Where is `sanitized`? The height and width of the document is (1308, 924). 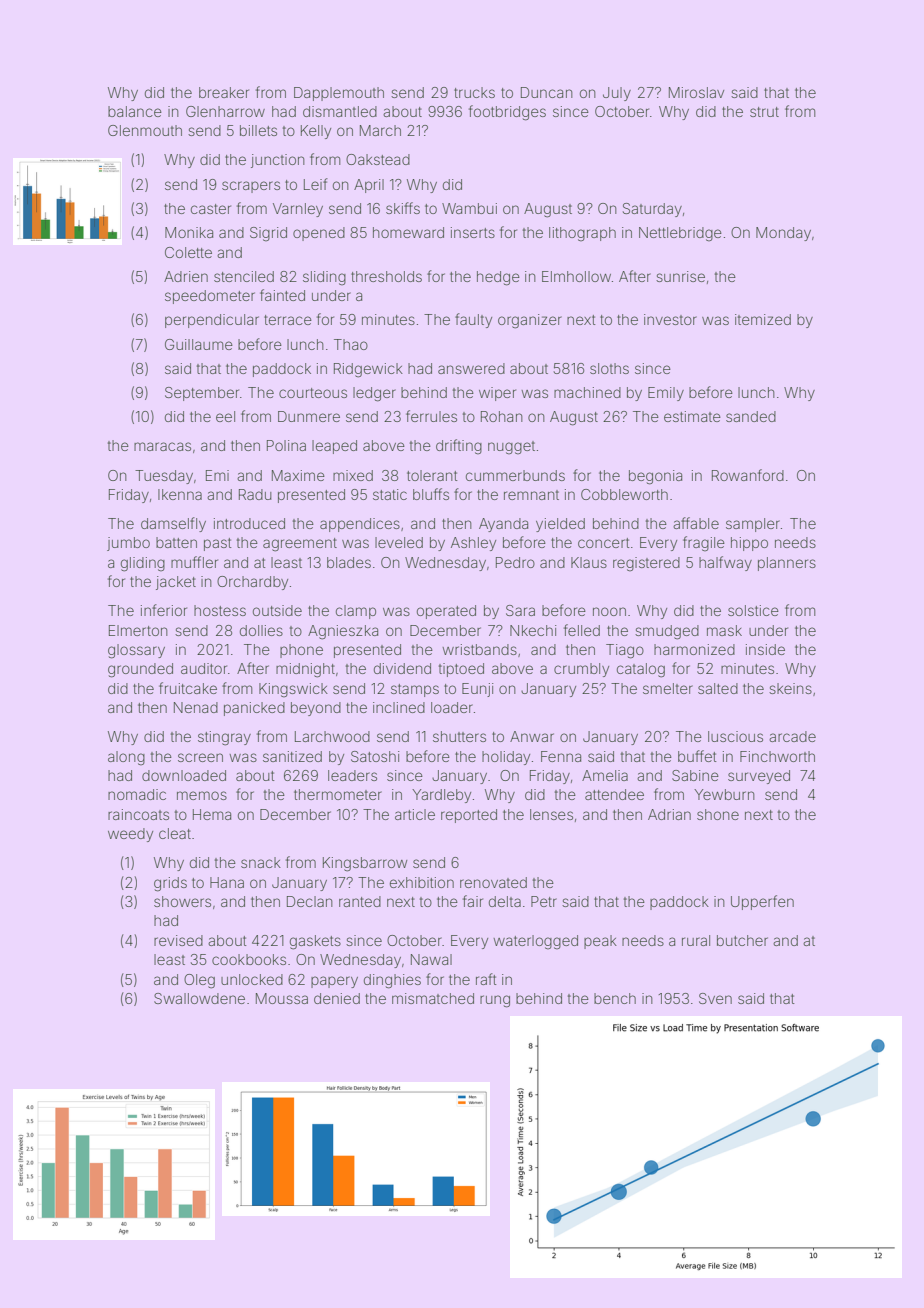 sanitized is located at coordinates (292, 756).
